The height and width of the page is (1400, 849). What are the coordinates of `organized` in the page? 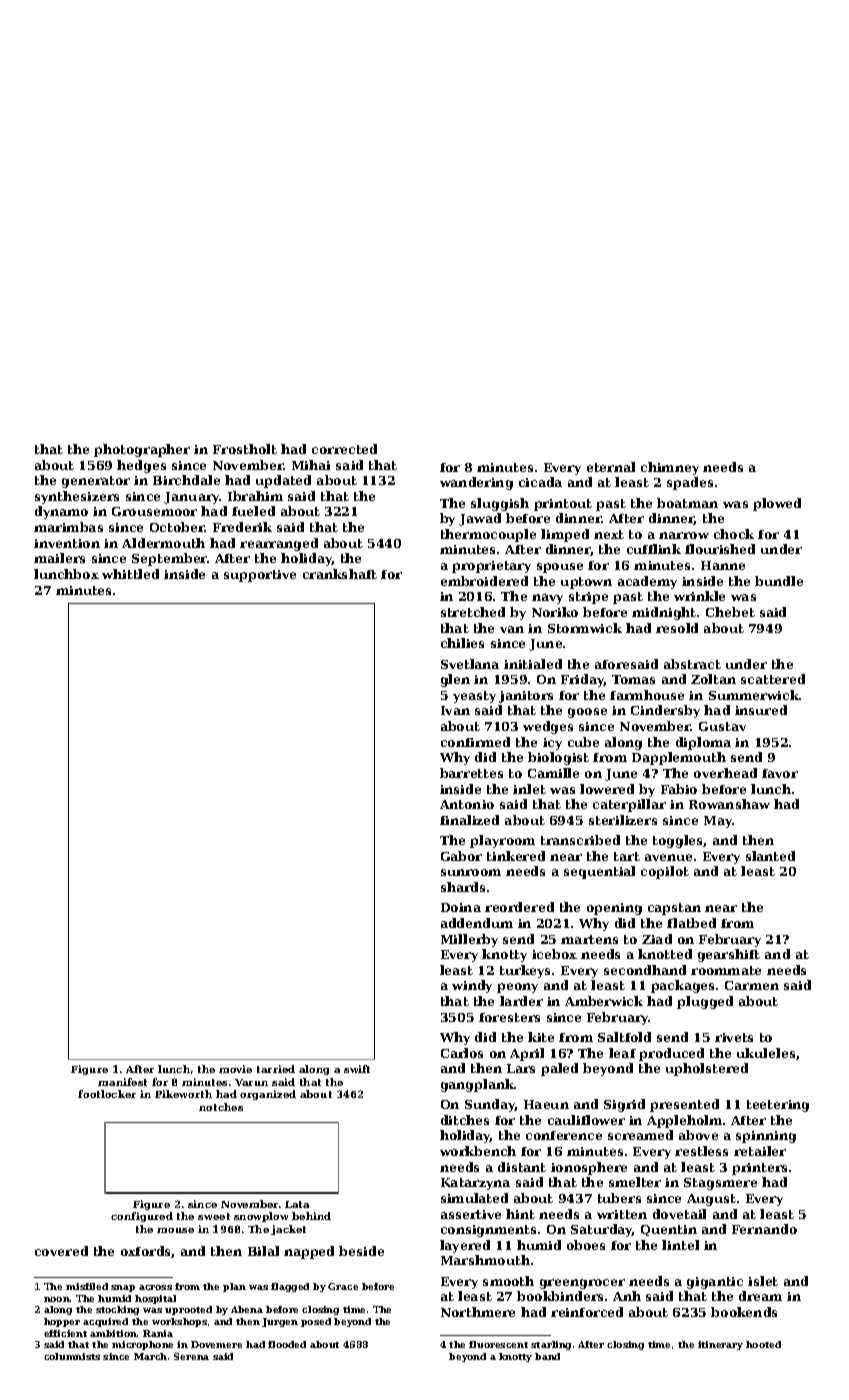 It's located at (268, 1095).
